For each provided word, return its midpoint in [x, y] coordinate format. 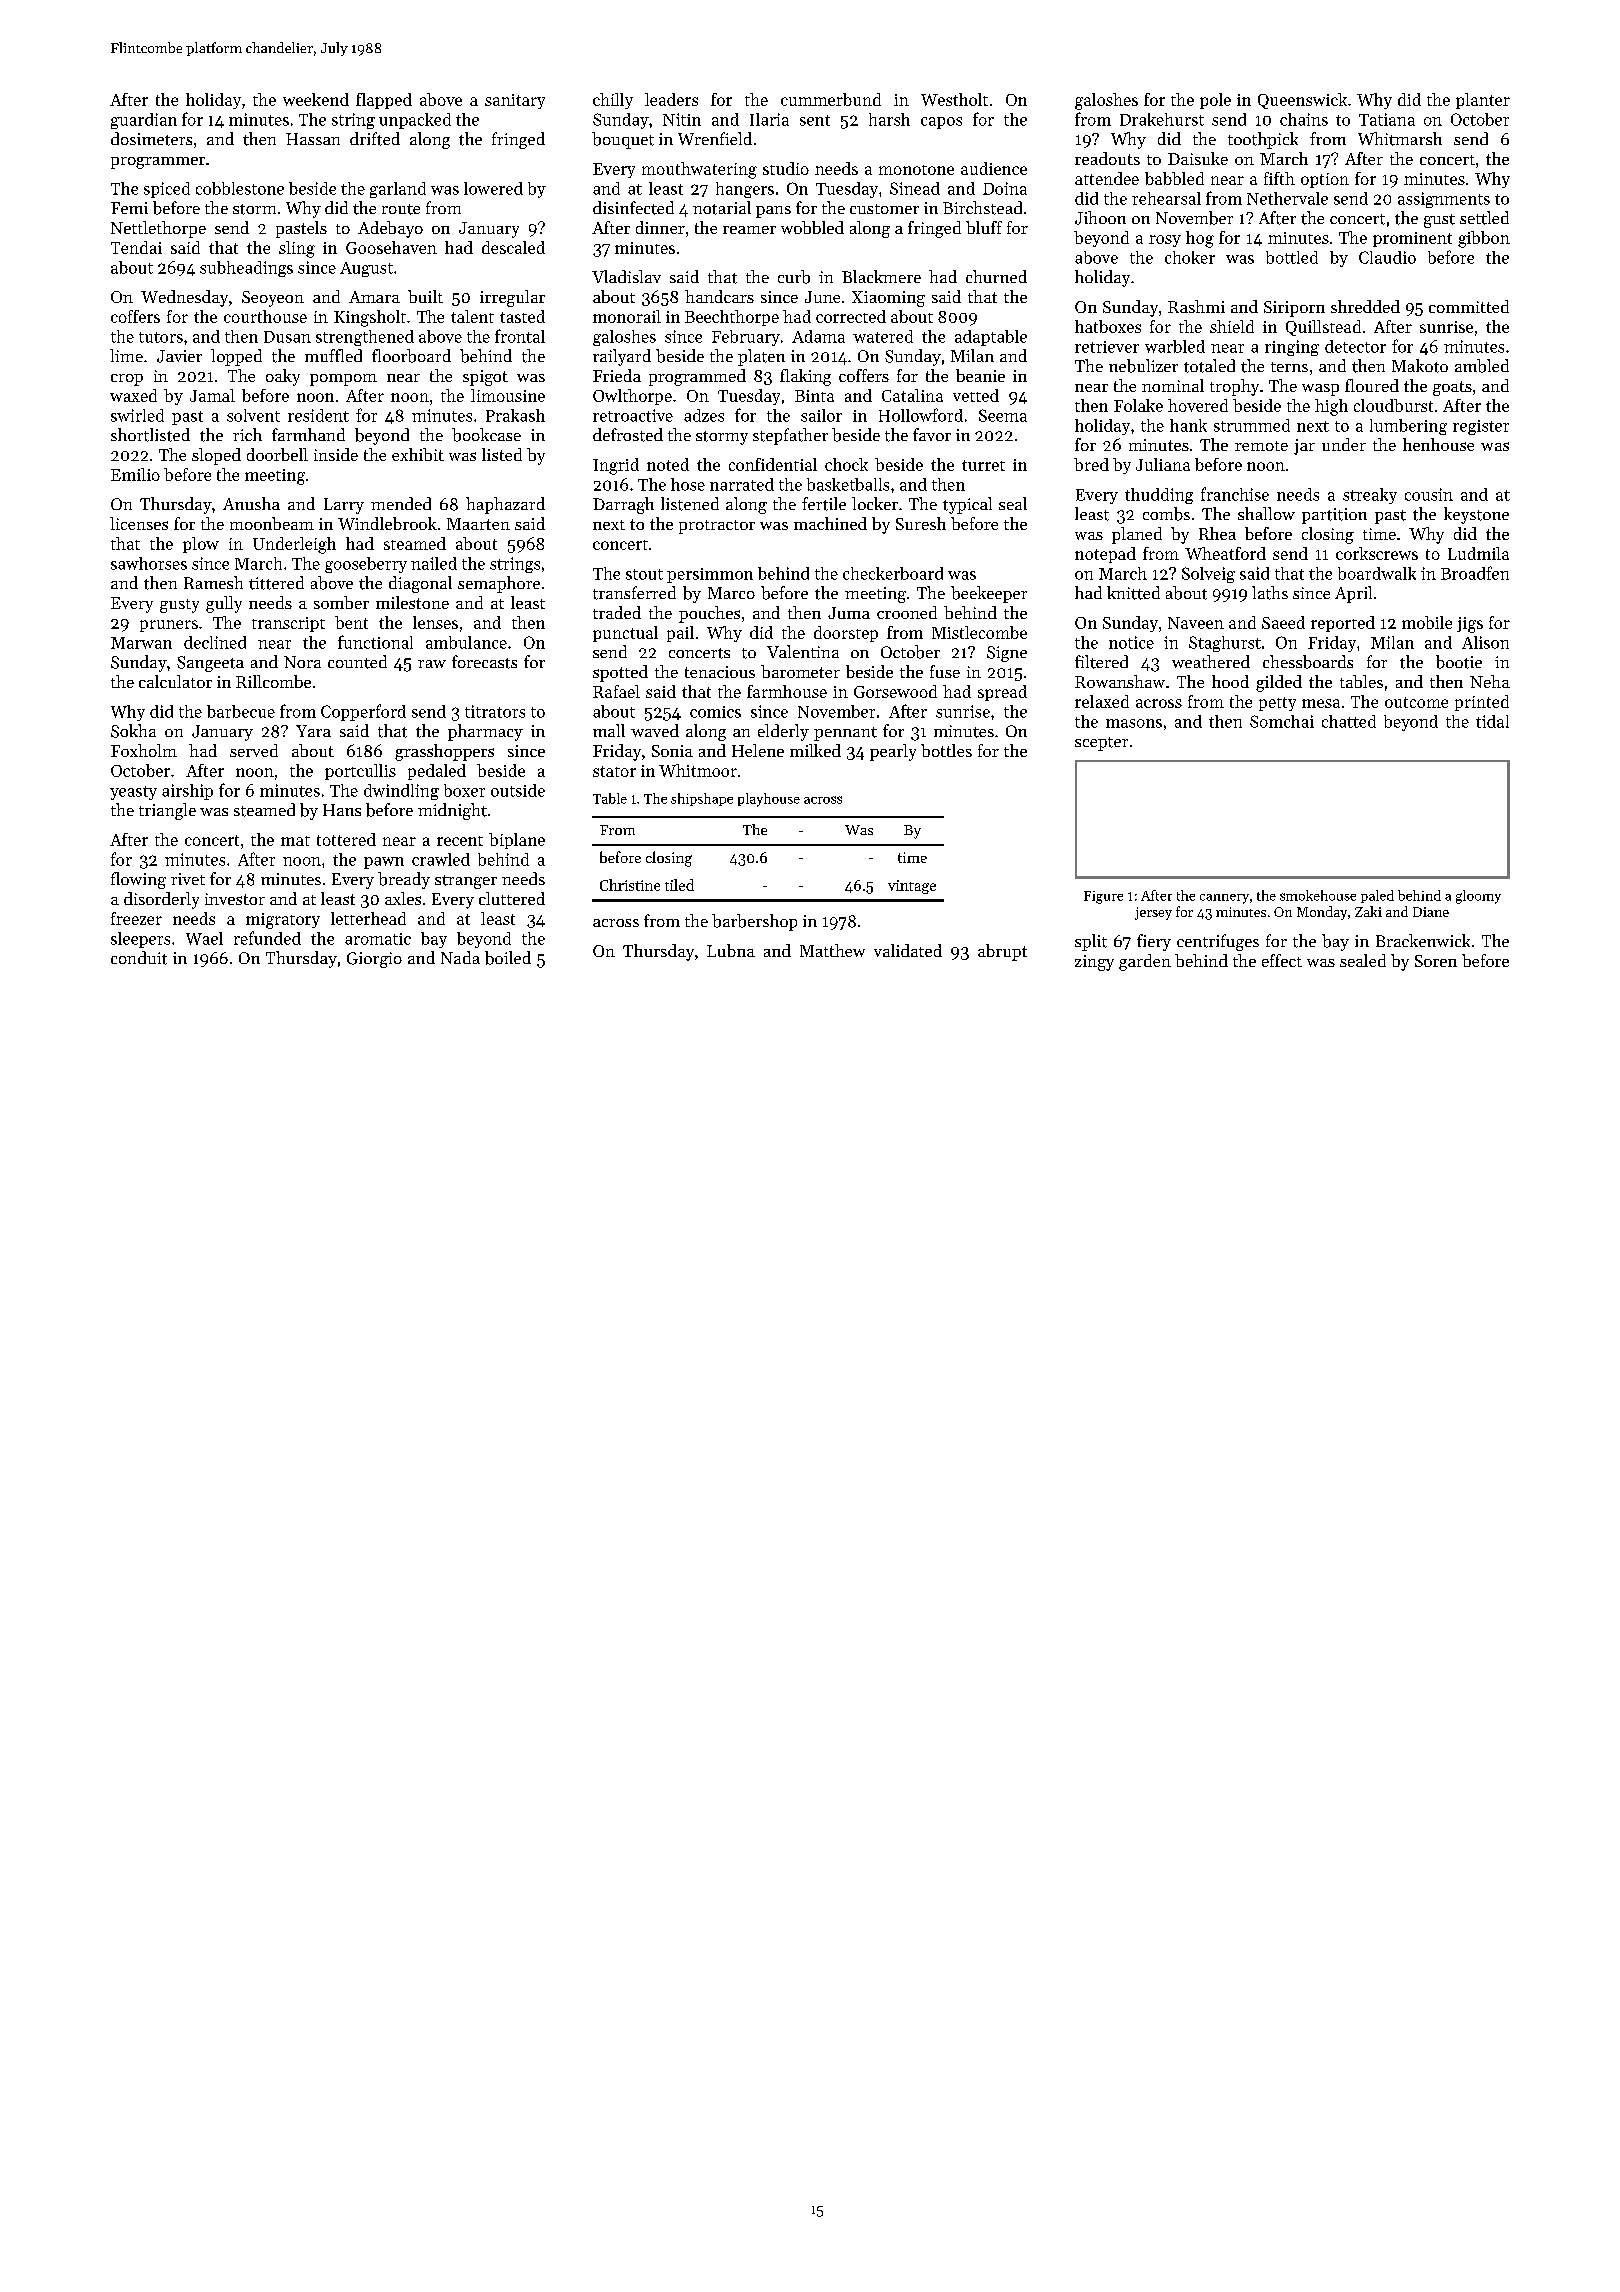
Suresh [921, 523]
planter [1483, 101]
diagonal [420, 584]
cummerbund [831, 99]
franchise [1235, 494]
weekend [316, 99]
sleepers [140, 940]
